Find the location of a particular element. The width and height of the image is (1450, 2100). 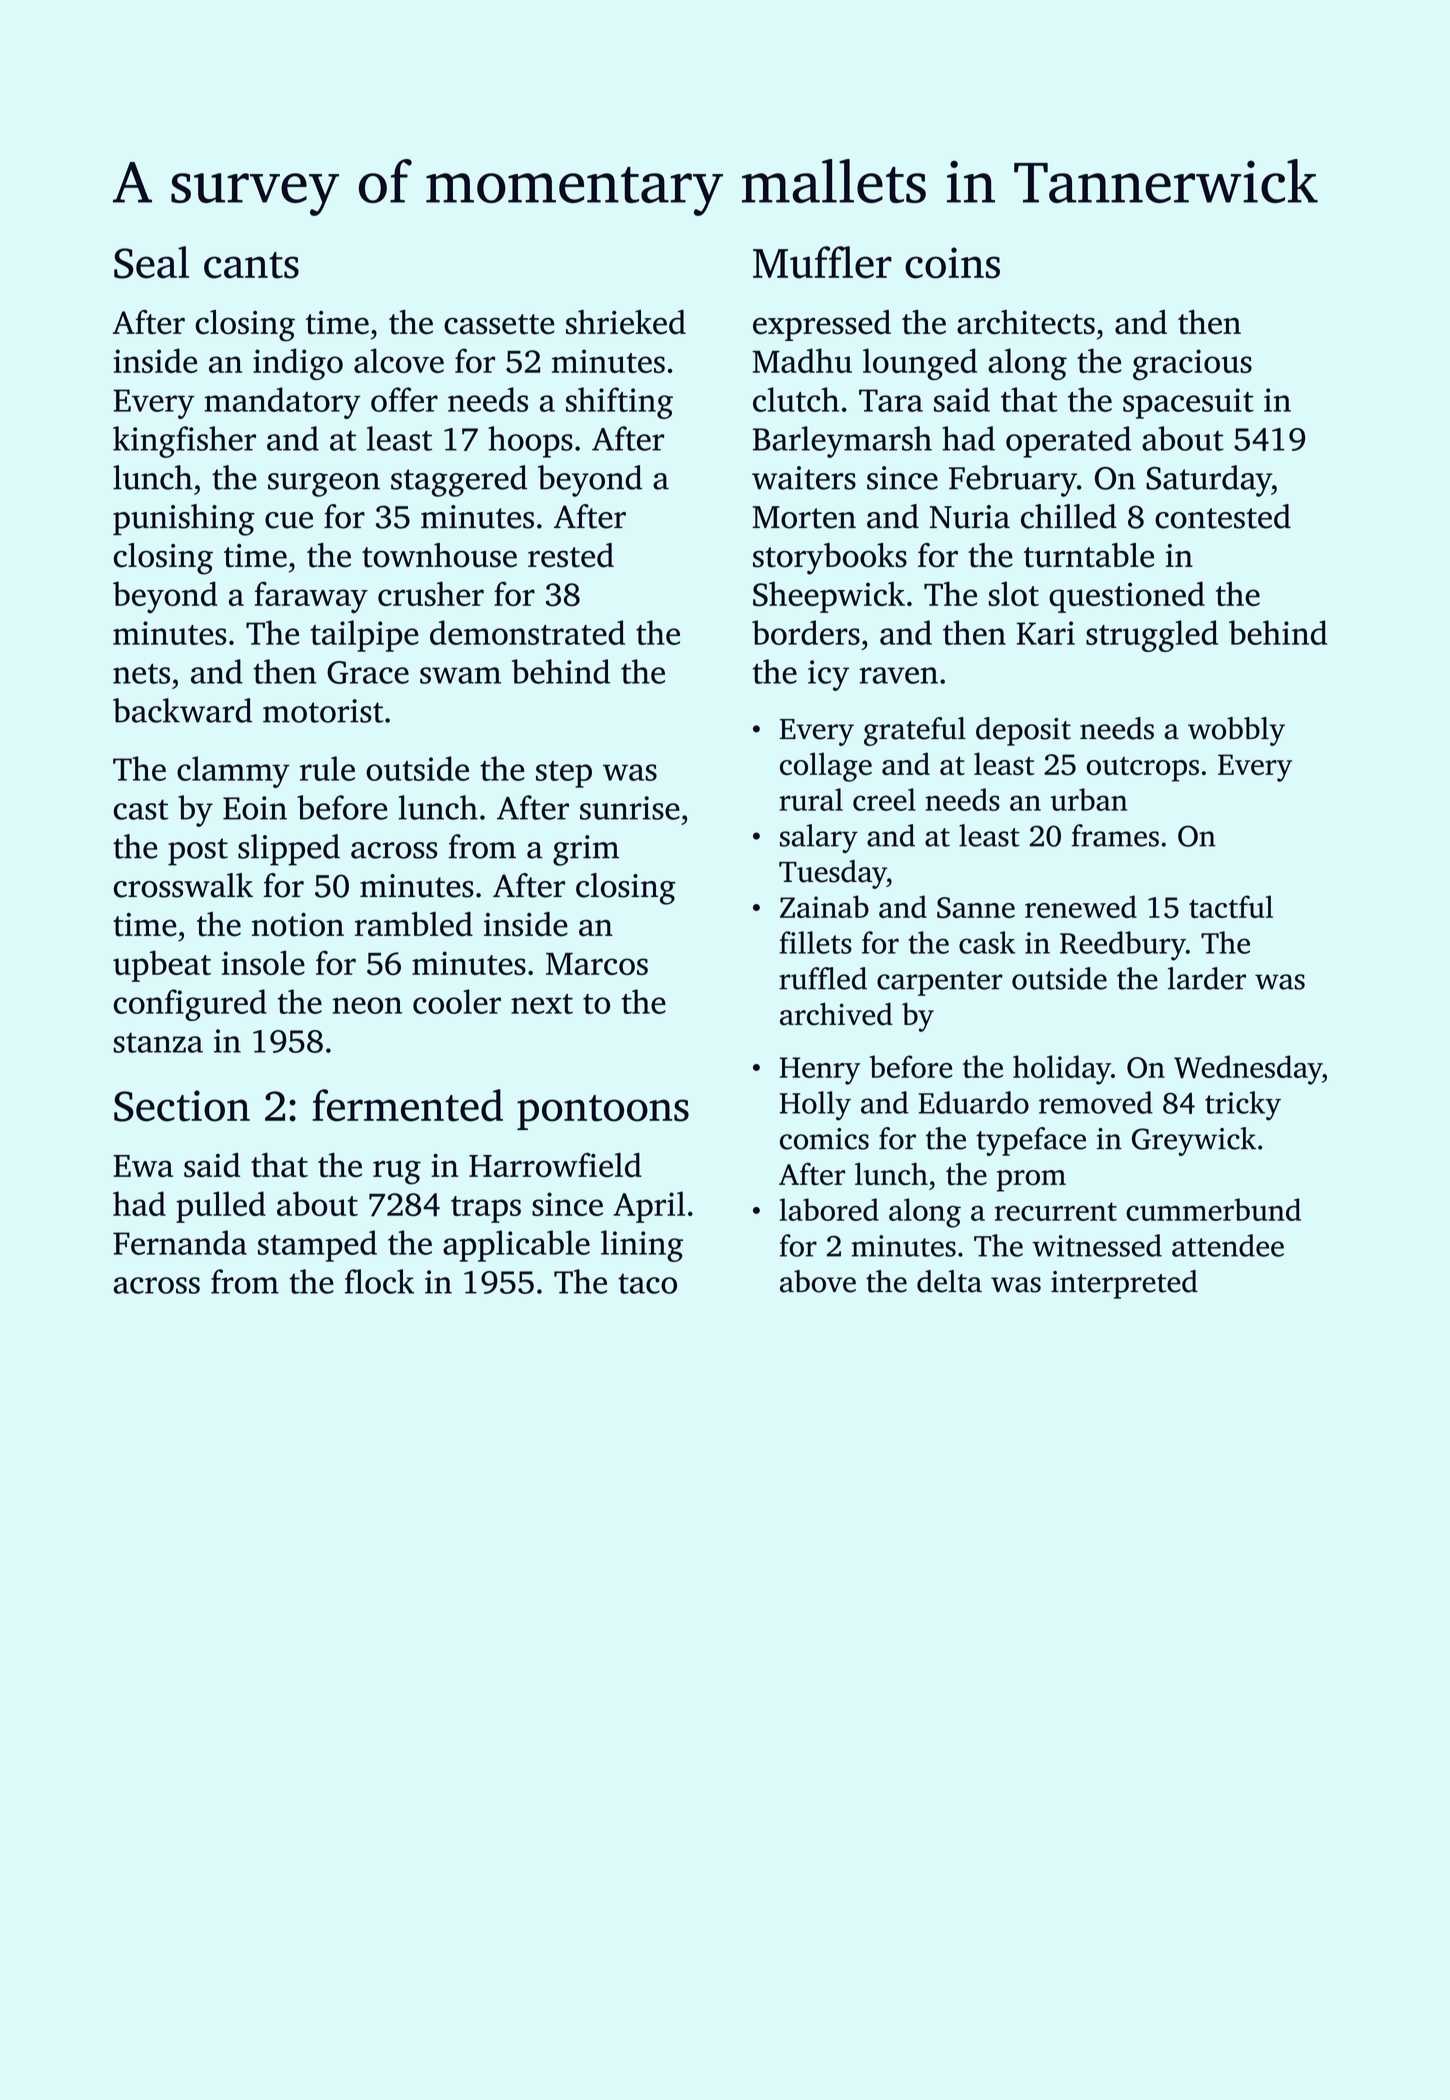

comics is located at coordinates (824, 1139).
